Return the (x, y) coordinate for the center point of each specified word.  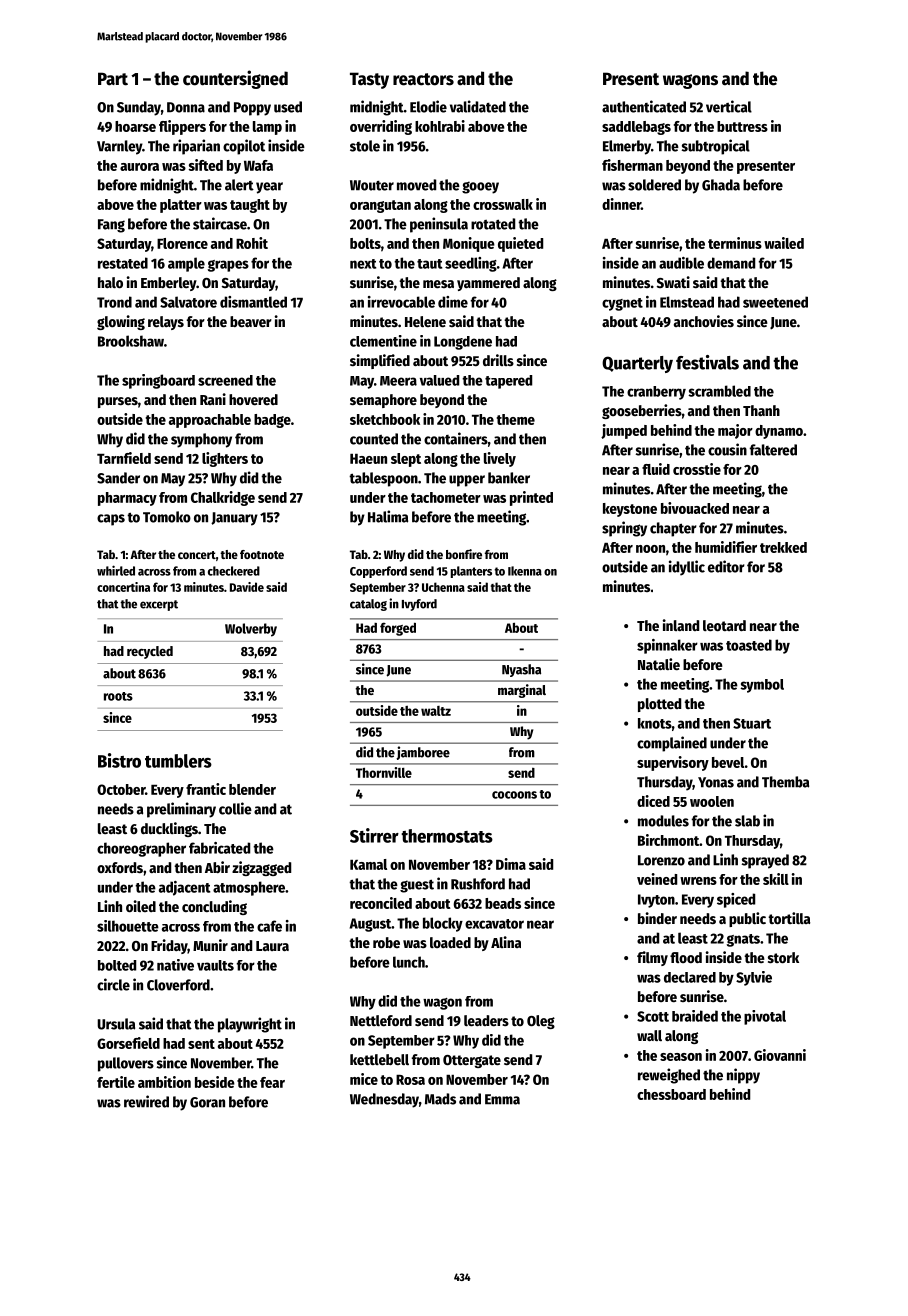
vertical (729, 106)
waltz (436, 711)
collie (235, 808)
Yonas (716, 782)
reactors (423, 79)
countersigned (235, 79)
